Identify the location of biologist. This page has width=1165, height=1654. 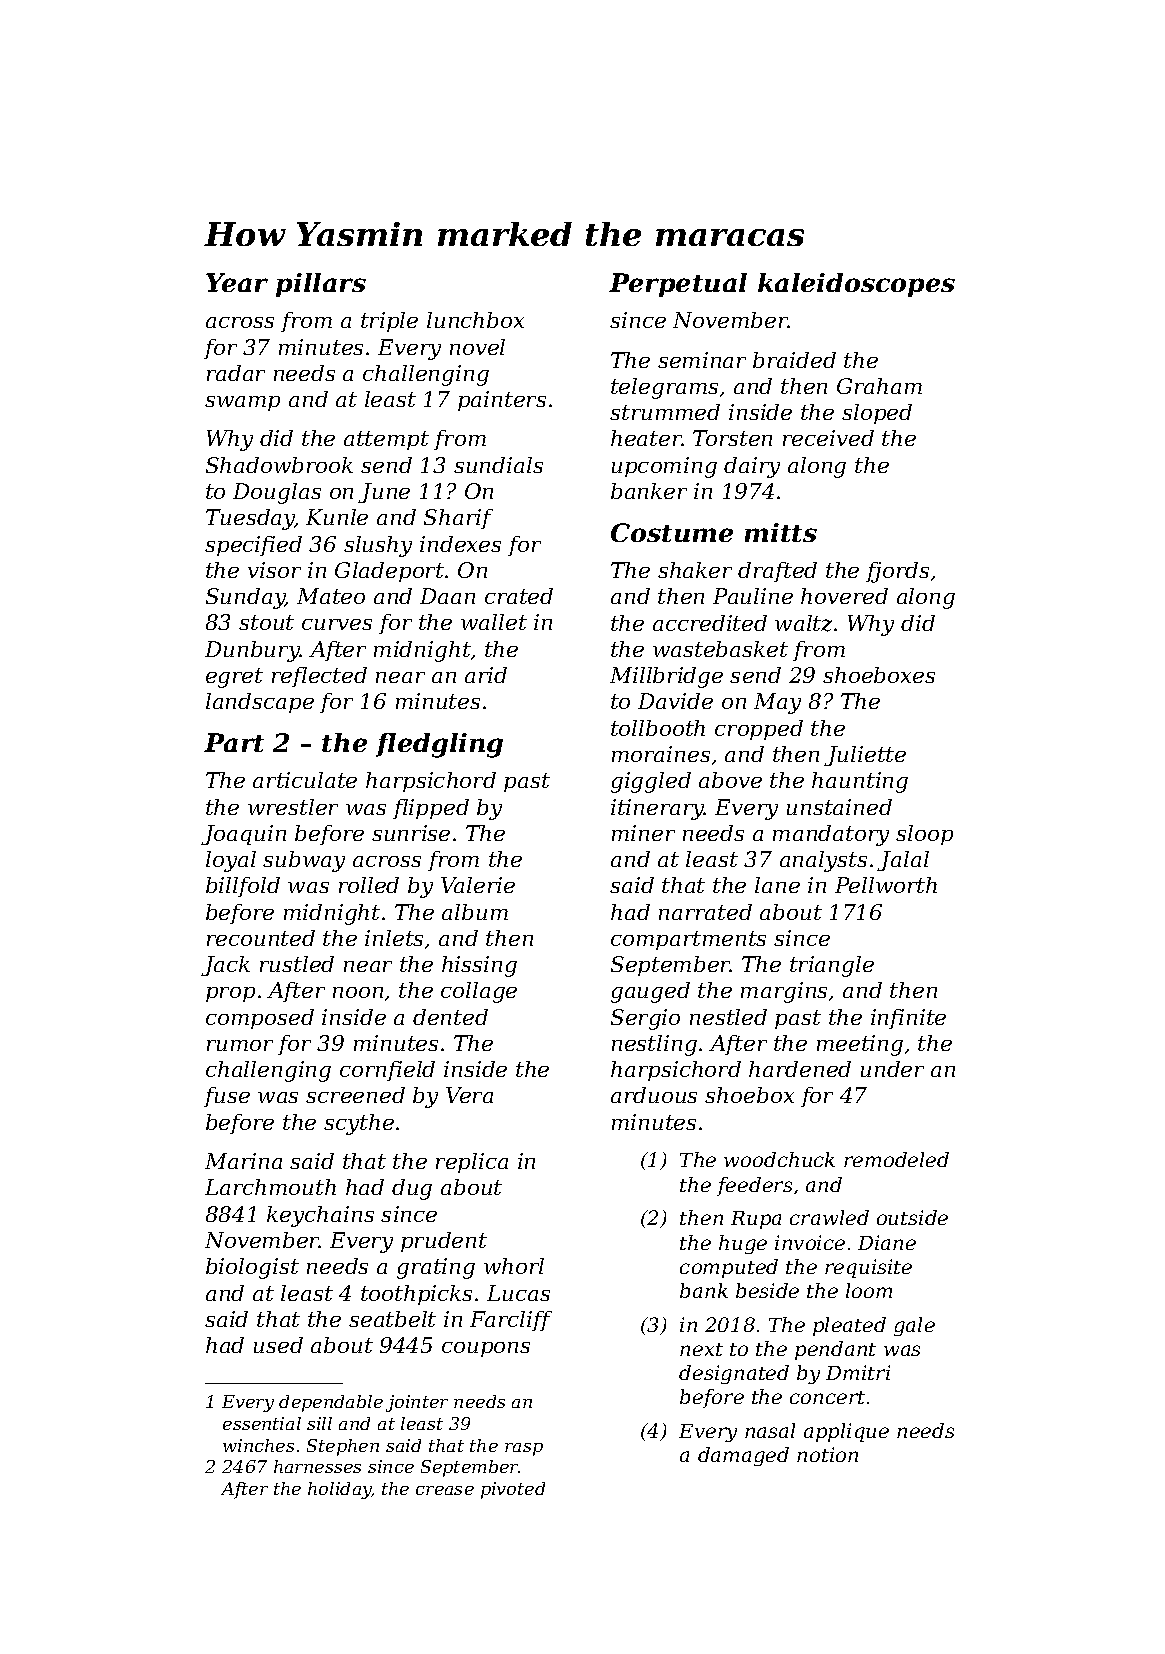
(252, 1268).
